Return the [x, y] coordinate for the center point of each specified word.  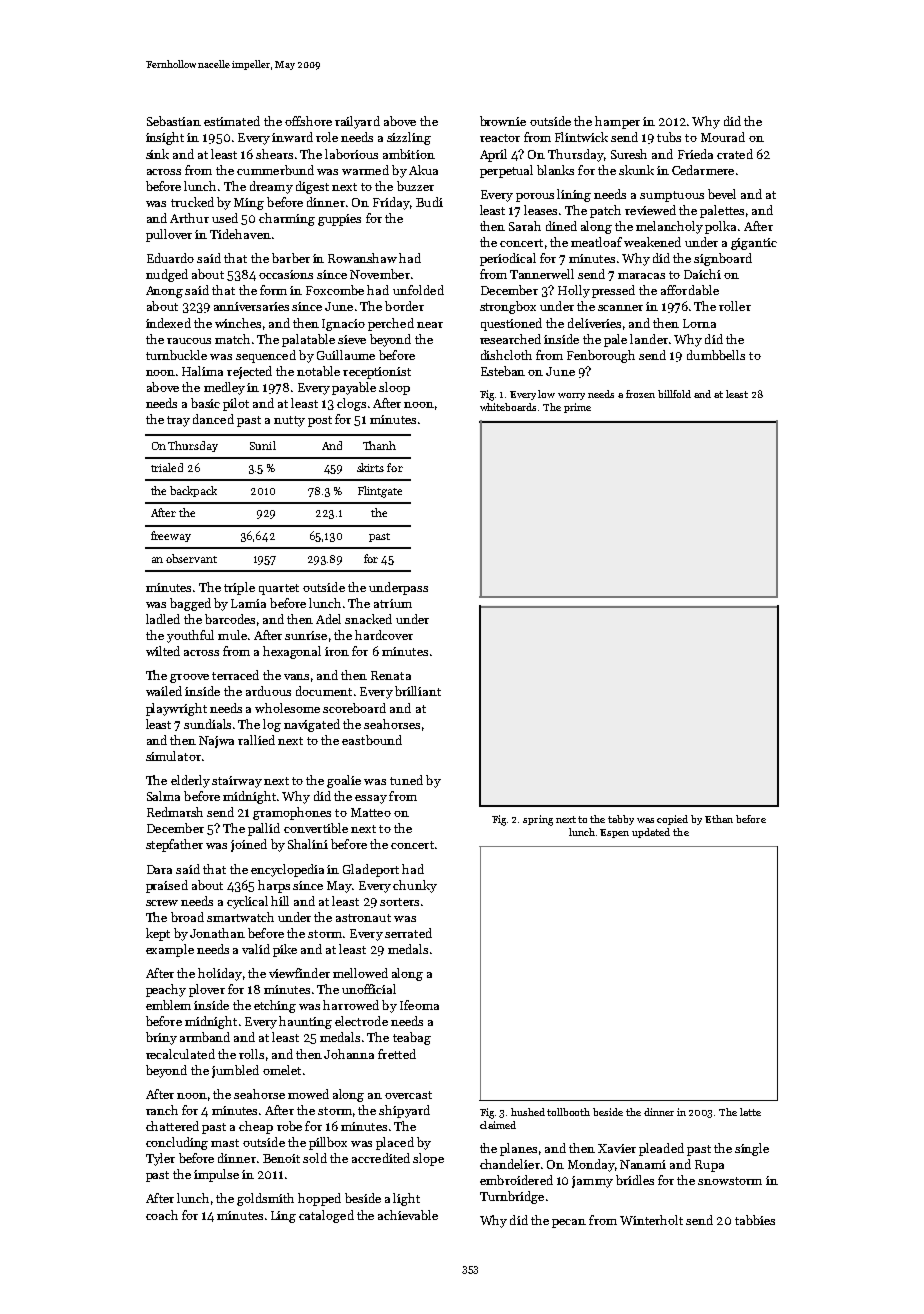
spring [538, 820]
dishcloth [506, 355]
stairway [237, 782]
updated [651, 833]
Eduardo [170, 258]
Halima [202, 371]
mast [225, 1143]
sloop [394, 388]
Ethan [719, 819]
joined [249, 845]
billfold [674, 394]
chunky [415, 886]
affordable [690, 290]
